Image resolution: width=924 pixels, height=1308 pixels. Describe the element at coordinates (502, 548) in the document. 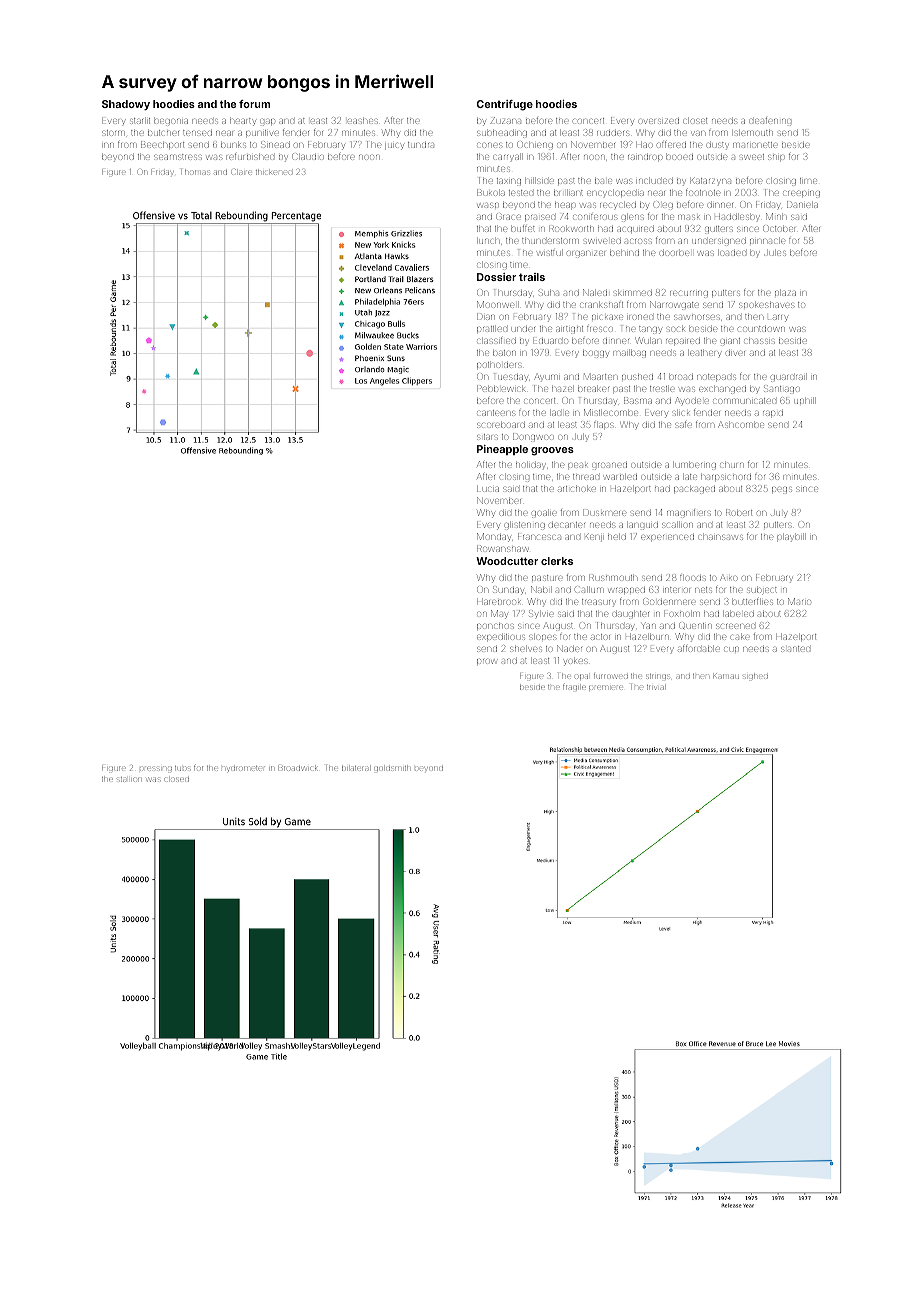

I see `Rowanshaw` at that location.
